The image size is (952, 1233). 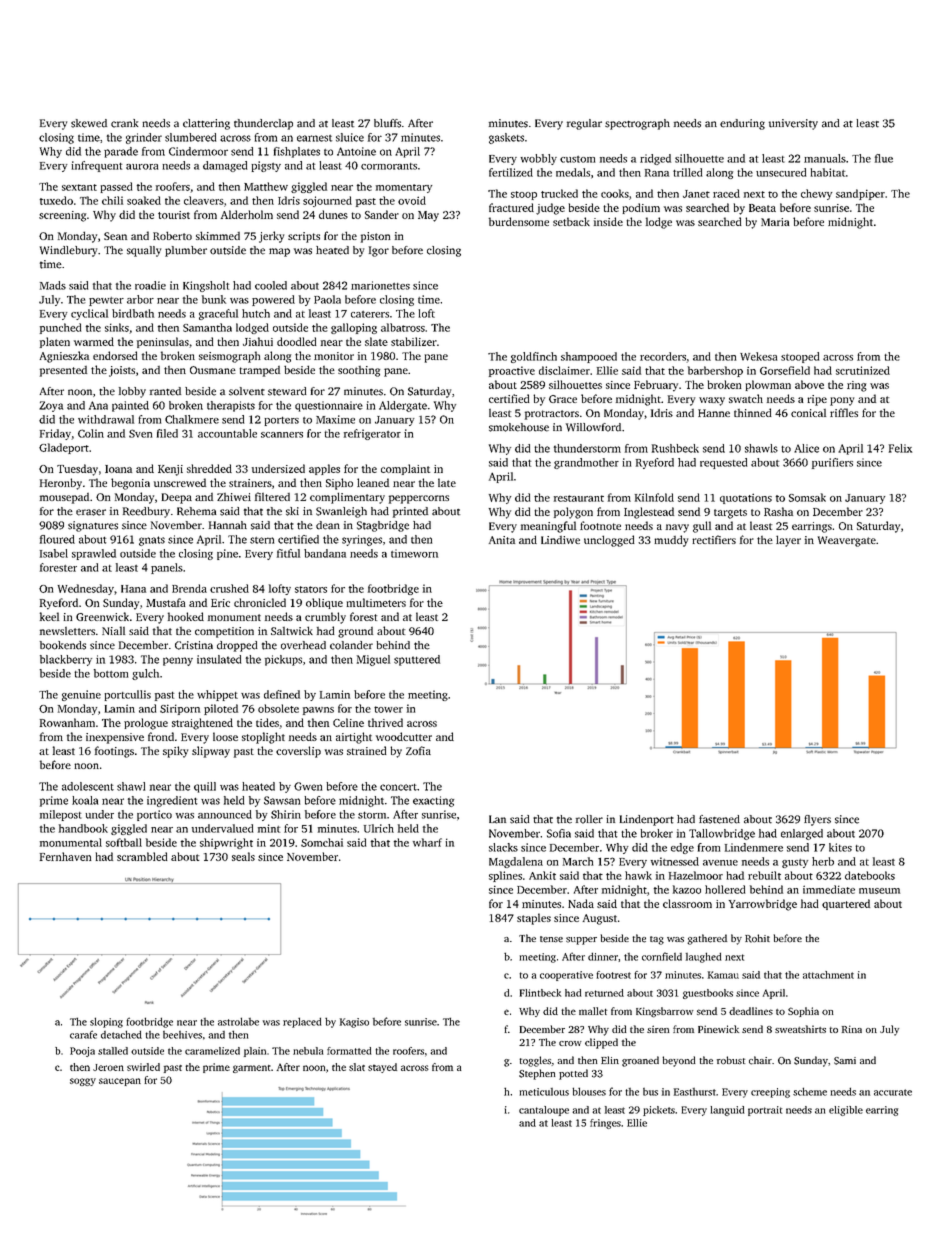 What do you see at coordinates (142, 856) in the screenshot?
I see `scrambled` at bounding box center [142, 856].
